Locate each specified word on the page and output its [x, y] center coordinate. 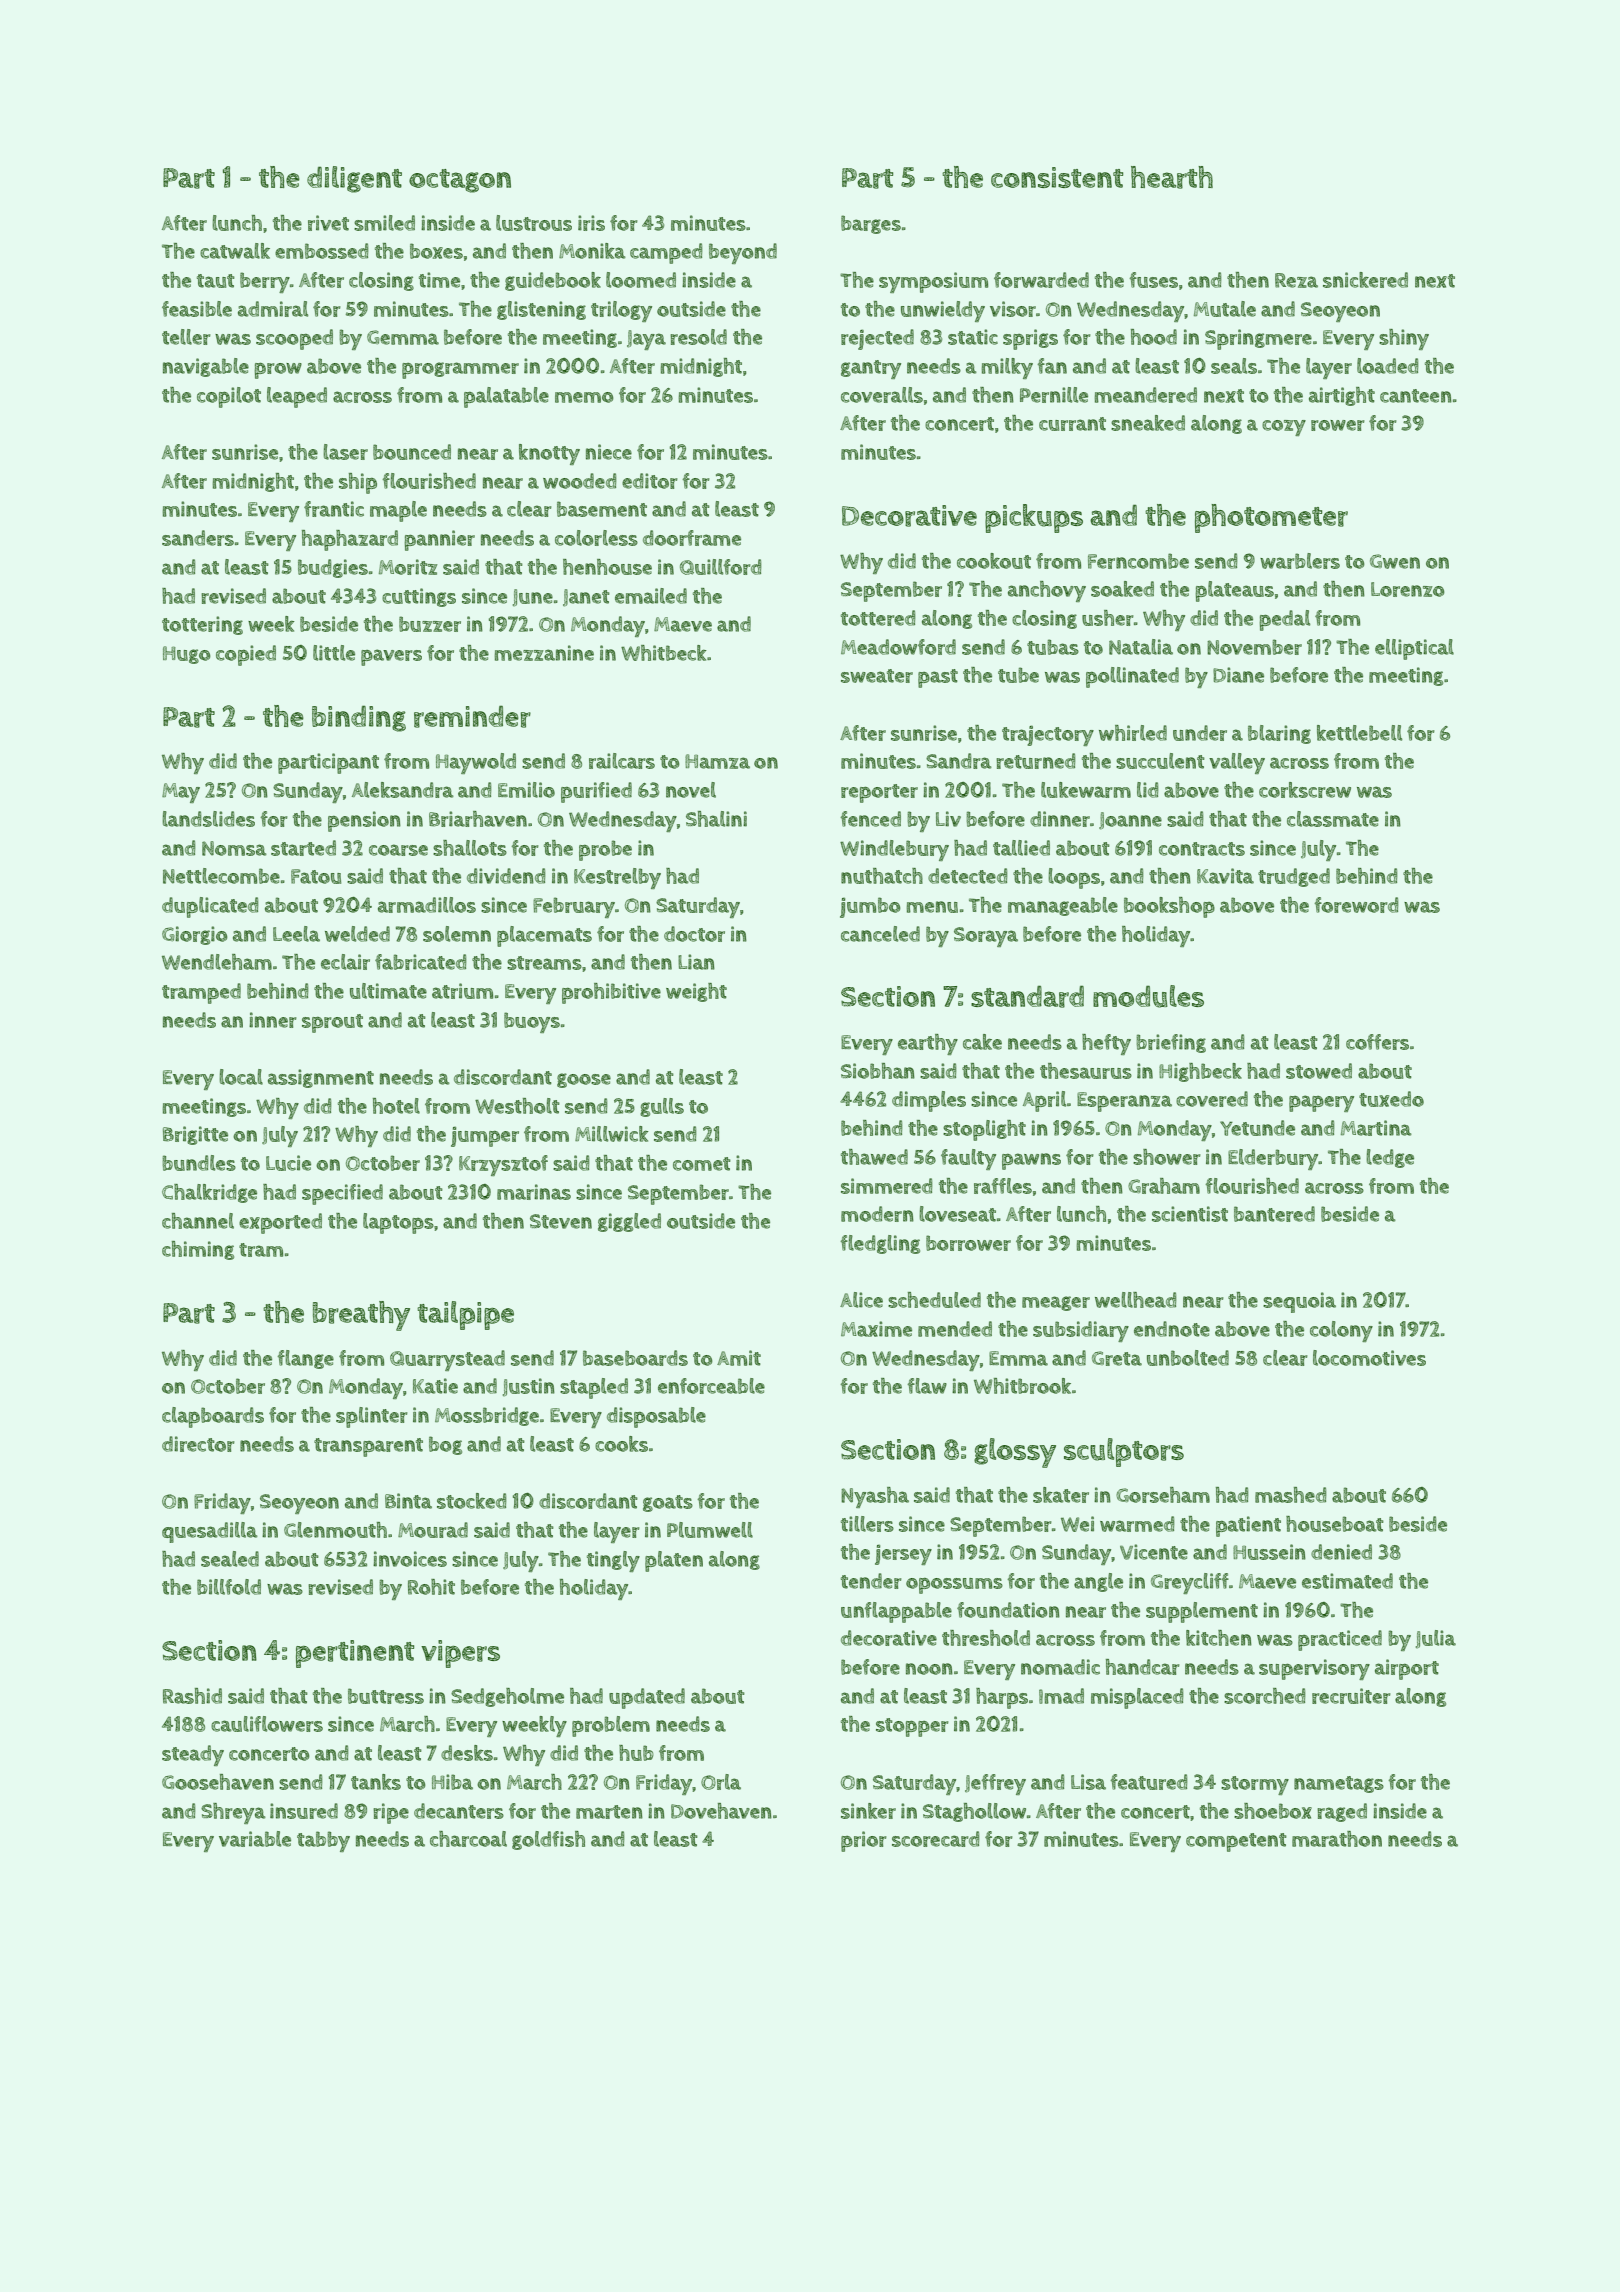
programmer [460, 370]
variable [255, 1839]
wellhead [1136, 1300]
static [973, 337]
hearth [1172, 177]
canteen [1416, 396]
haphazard [350, 540]
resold [698, 337]
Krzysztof [503, 1165]
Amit [739, 1358]
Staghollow [974, 1812]
